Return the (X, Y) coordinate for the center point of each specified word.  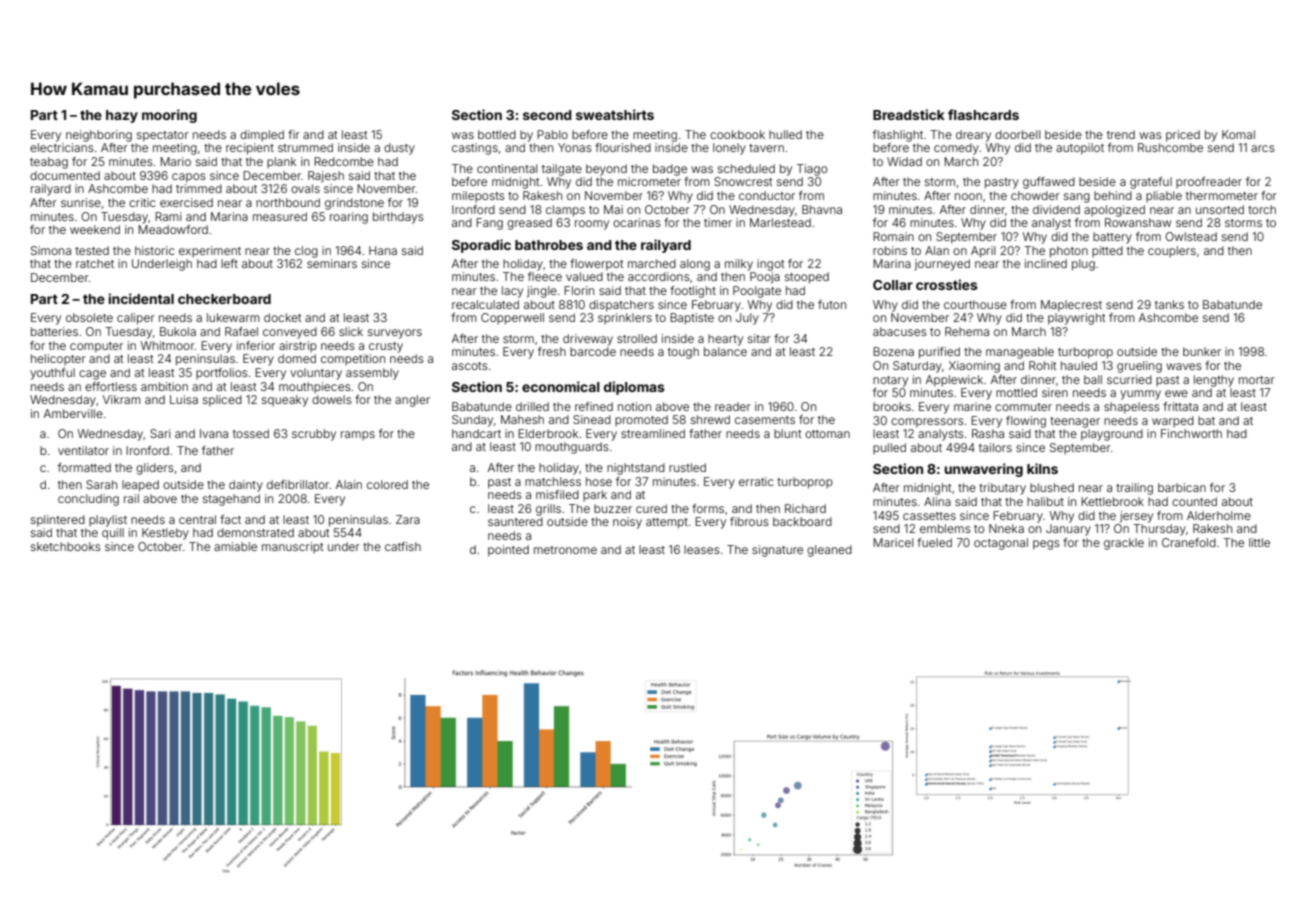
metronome (565, 550)
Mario (175, 161)
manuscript (292, 547)
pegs (1046, 545)
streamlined (653, 433)
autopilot (1080, 149)
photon (1069, 252)
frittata (1180, 406)
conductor (767, 195)
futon (832, 304)
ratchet (95, 263)
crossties (947, 284)
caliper (136, 319)
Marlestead (780, 222)
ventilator (83, 450)
